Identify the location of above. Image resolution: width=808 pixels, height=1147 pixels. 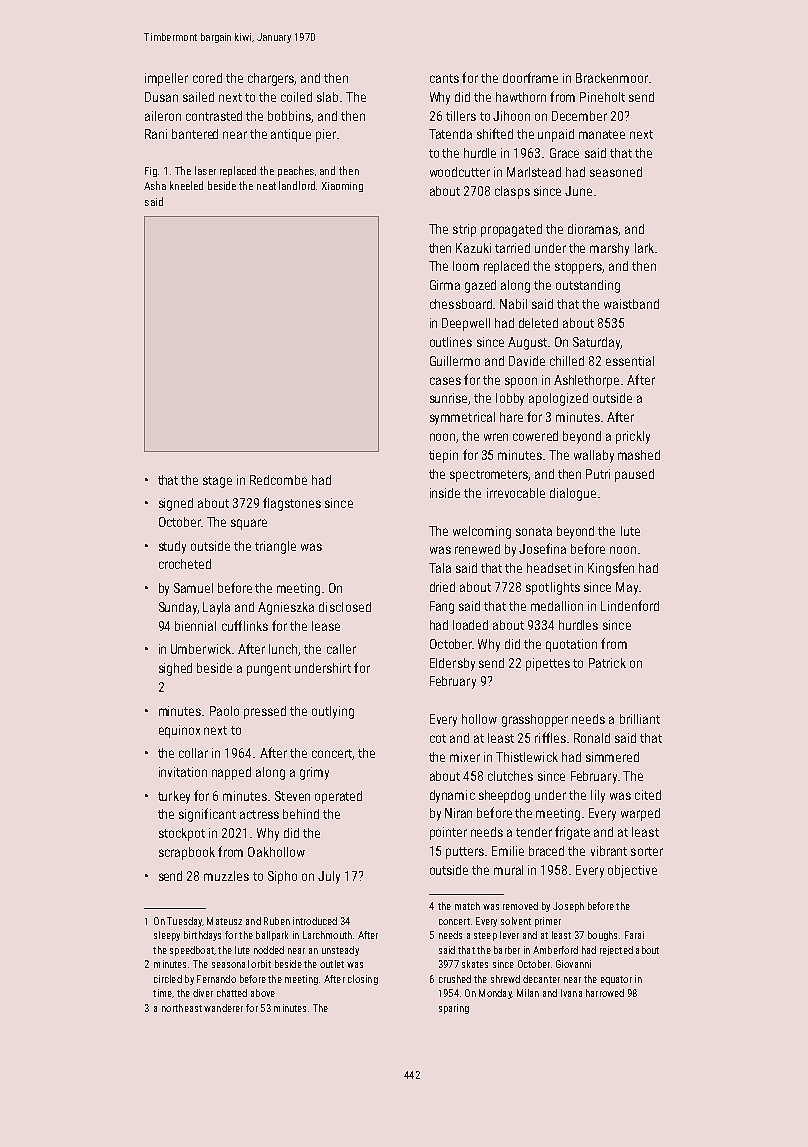
(263, 993).
